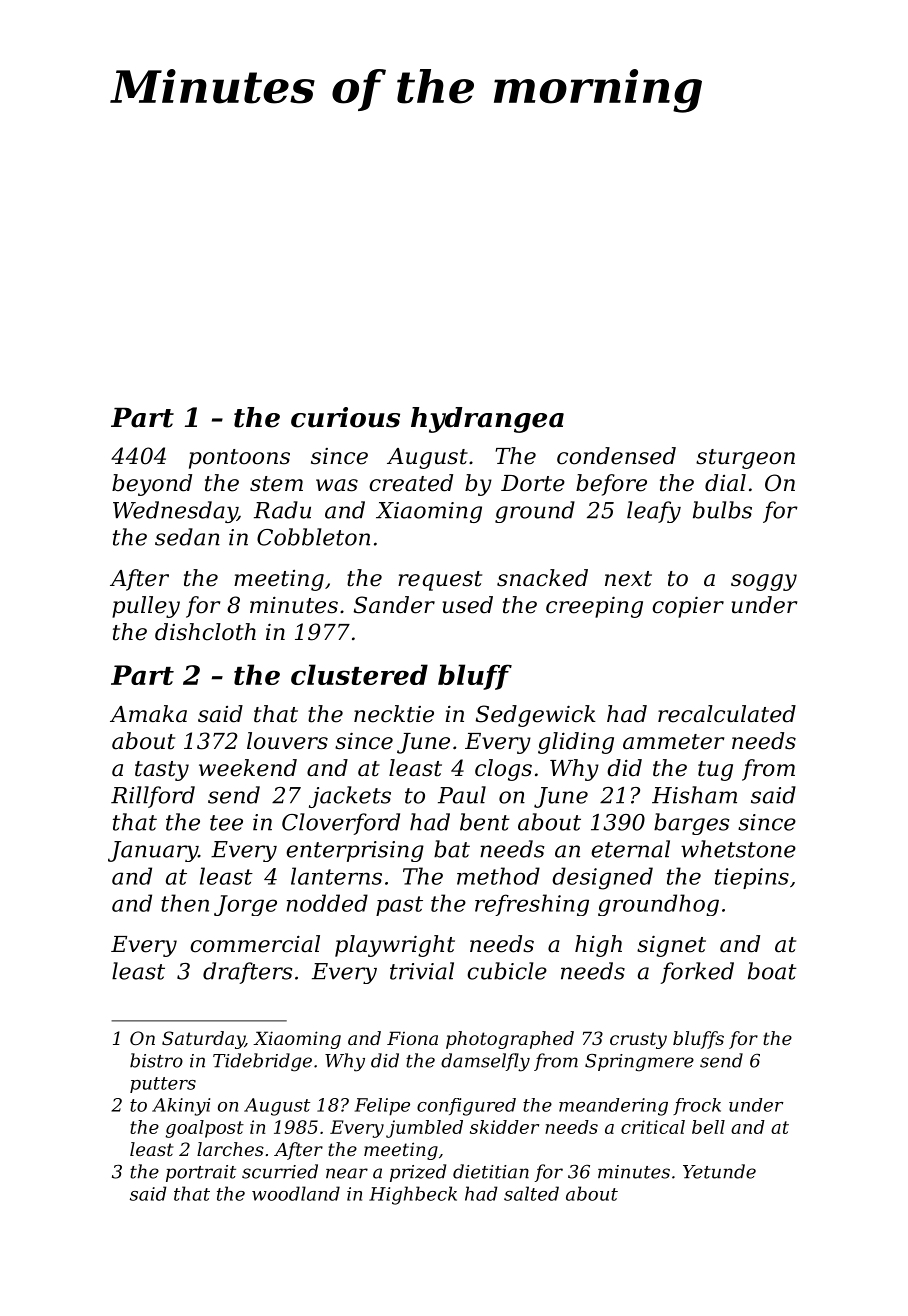 Image resolution: width=908 pixels, height=1316 pixels. I want to click on hydrangea, so click(487, 420).
